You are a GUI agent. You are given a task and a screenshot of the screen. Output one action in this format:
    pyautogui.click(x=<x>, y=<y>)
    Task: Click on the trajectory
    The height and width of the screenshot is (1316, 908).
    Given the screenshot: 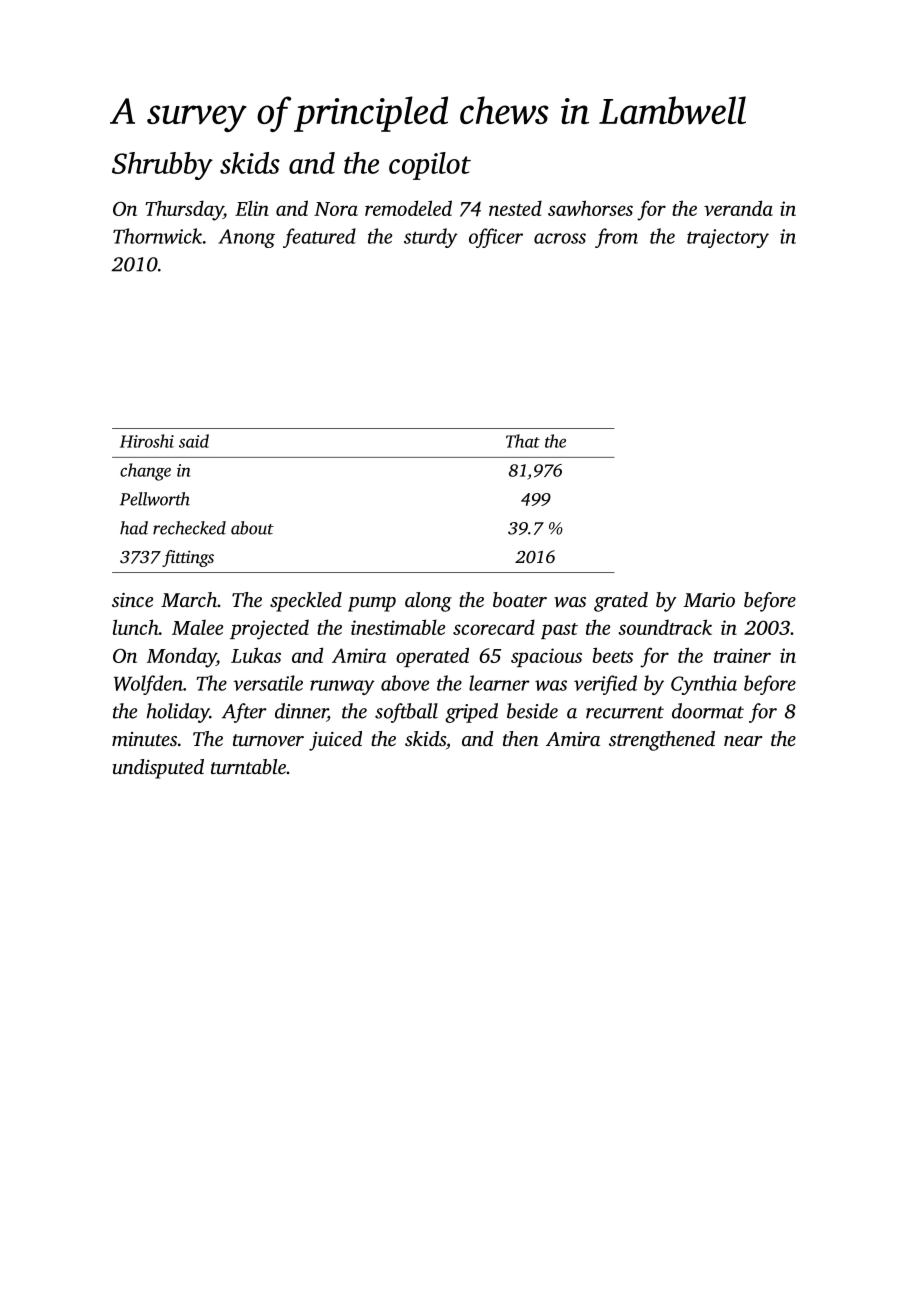 What is the action you would take?
    pyautogui.click(x=728, y=238)
